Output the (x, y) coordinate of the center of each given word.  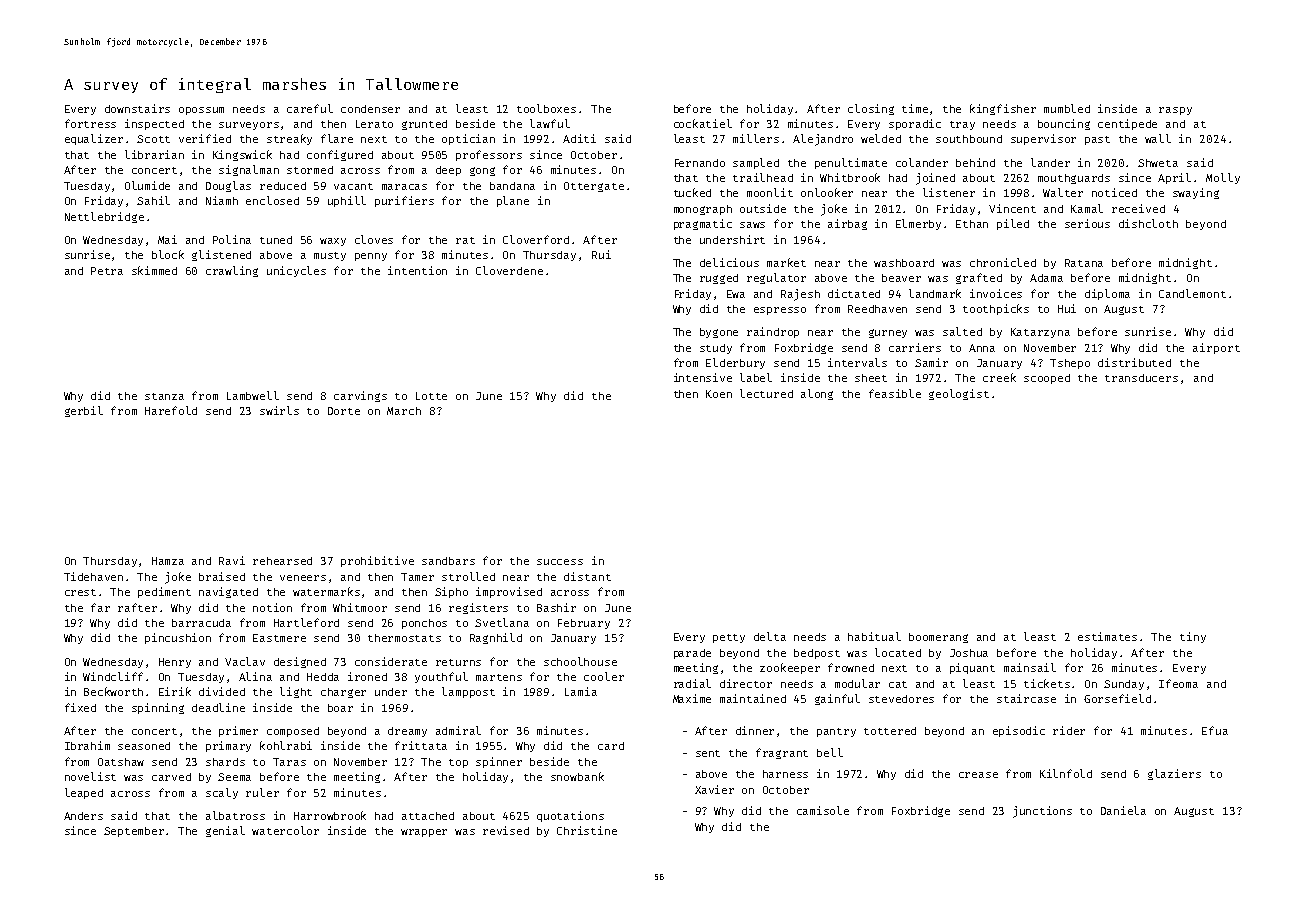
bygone (719, 333)
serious (1087, 223)
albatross (235, 815)
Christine (587, 830)
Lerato (374, 124)
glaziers (1174, 774)
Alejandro (823, 140)
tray (962, 125)
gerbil (84, 411)
